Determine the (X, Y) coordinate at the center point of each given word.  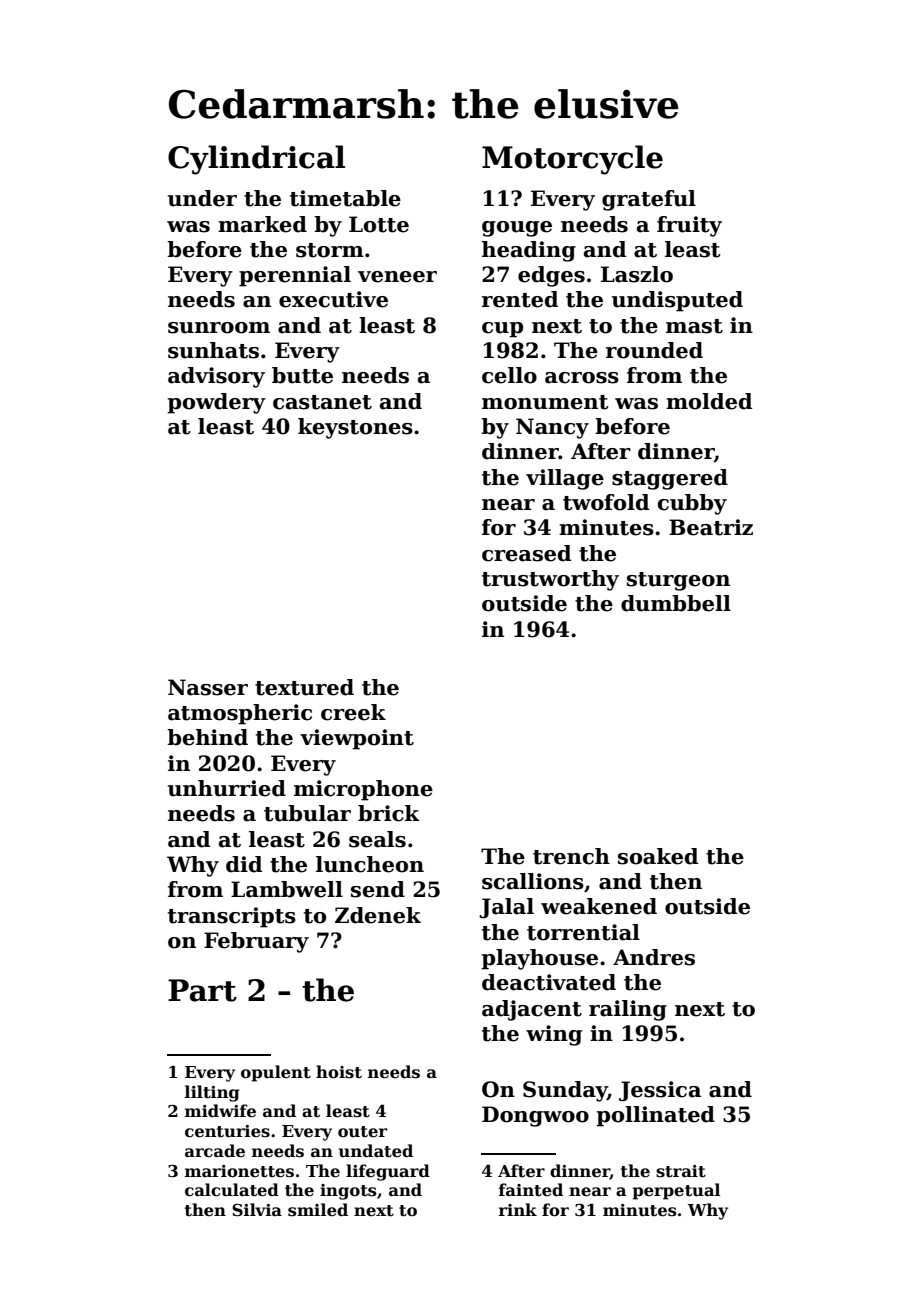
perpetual (676, 1191)
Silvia (257, 1210)
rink (518, 1209)
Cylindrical (256, 160)
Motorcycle (572, 160)
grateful (649, 200)
